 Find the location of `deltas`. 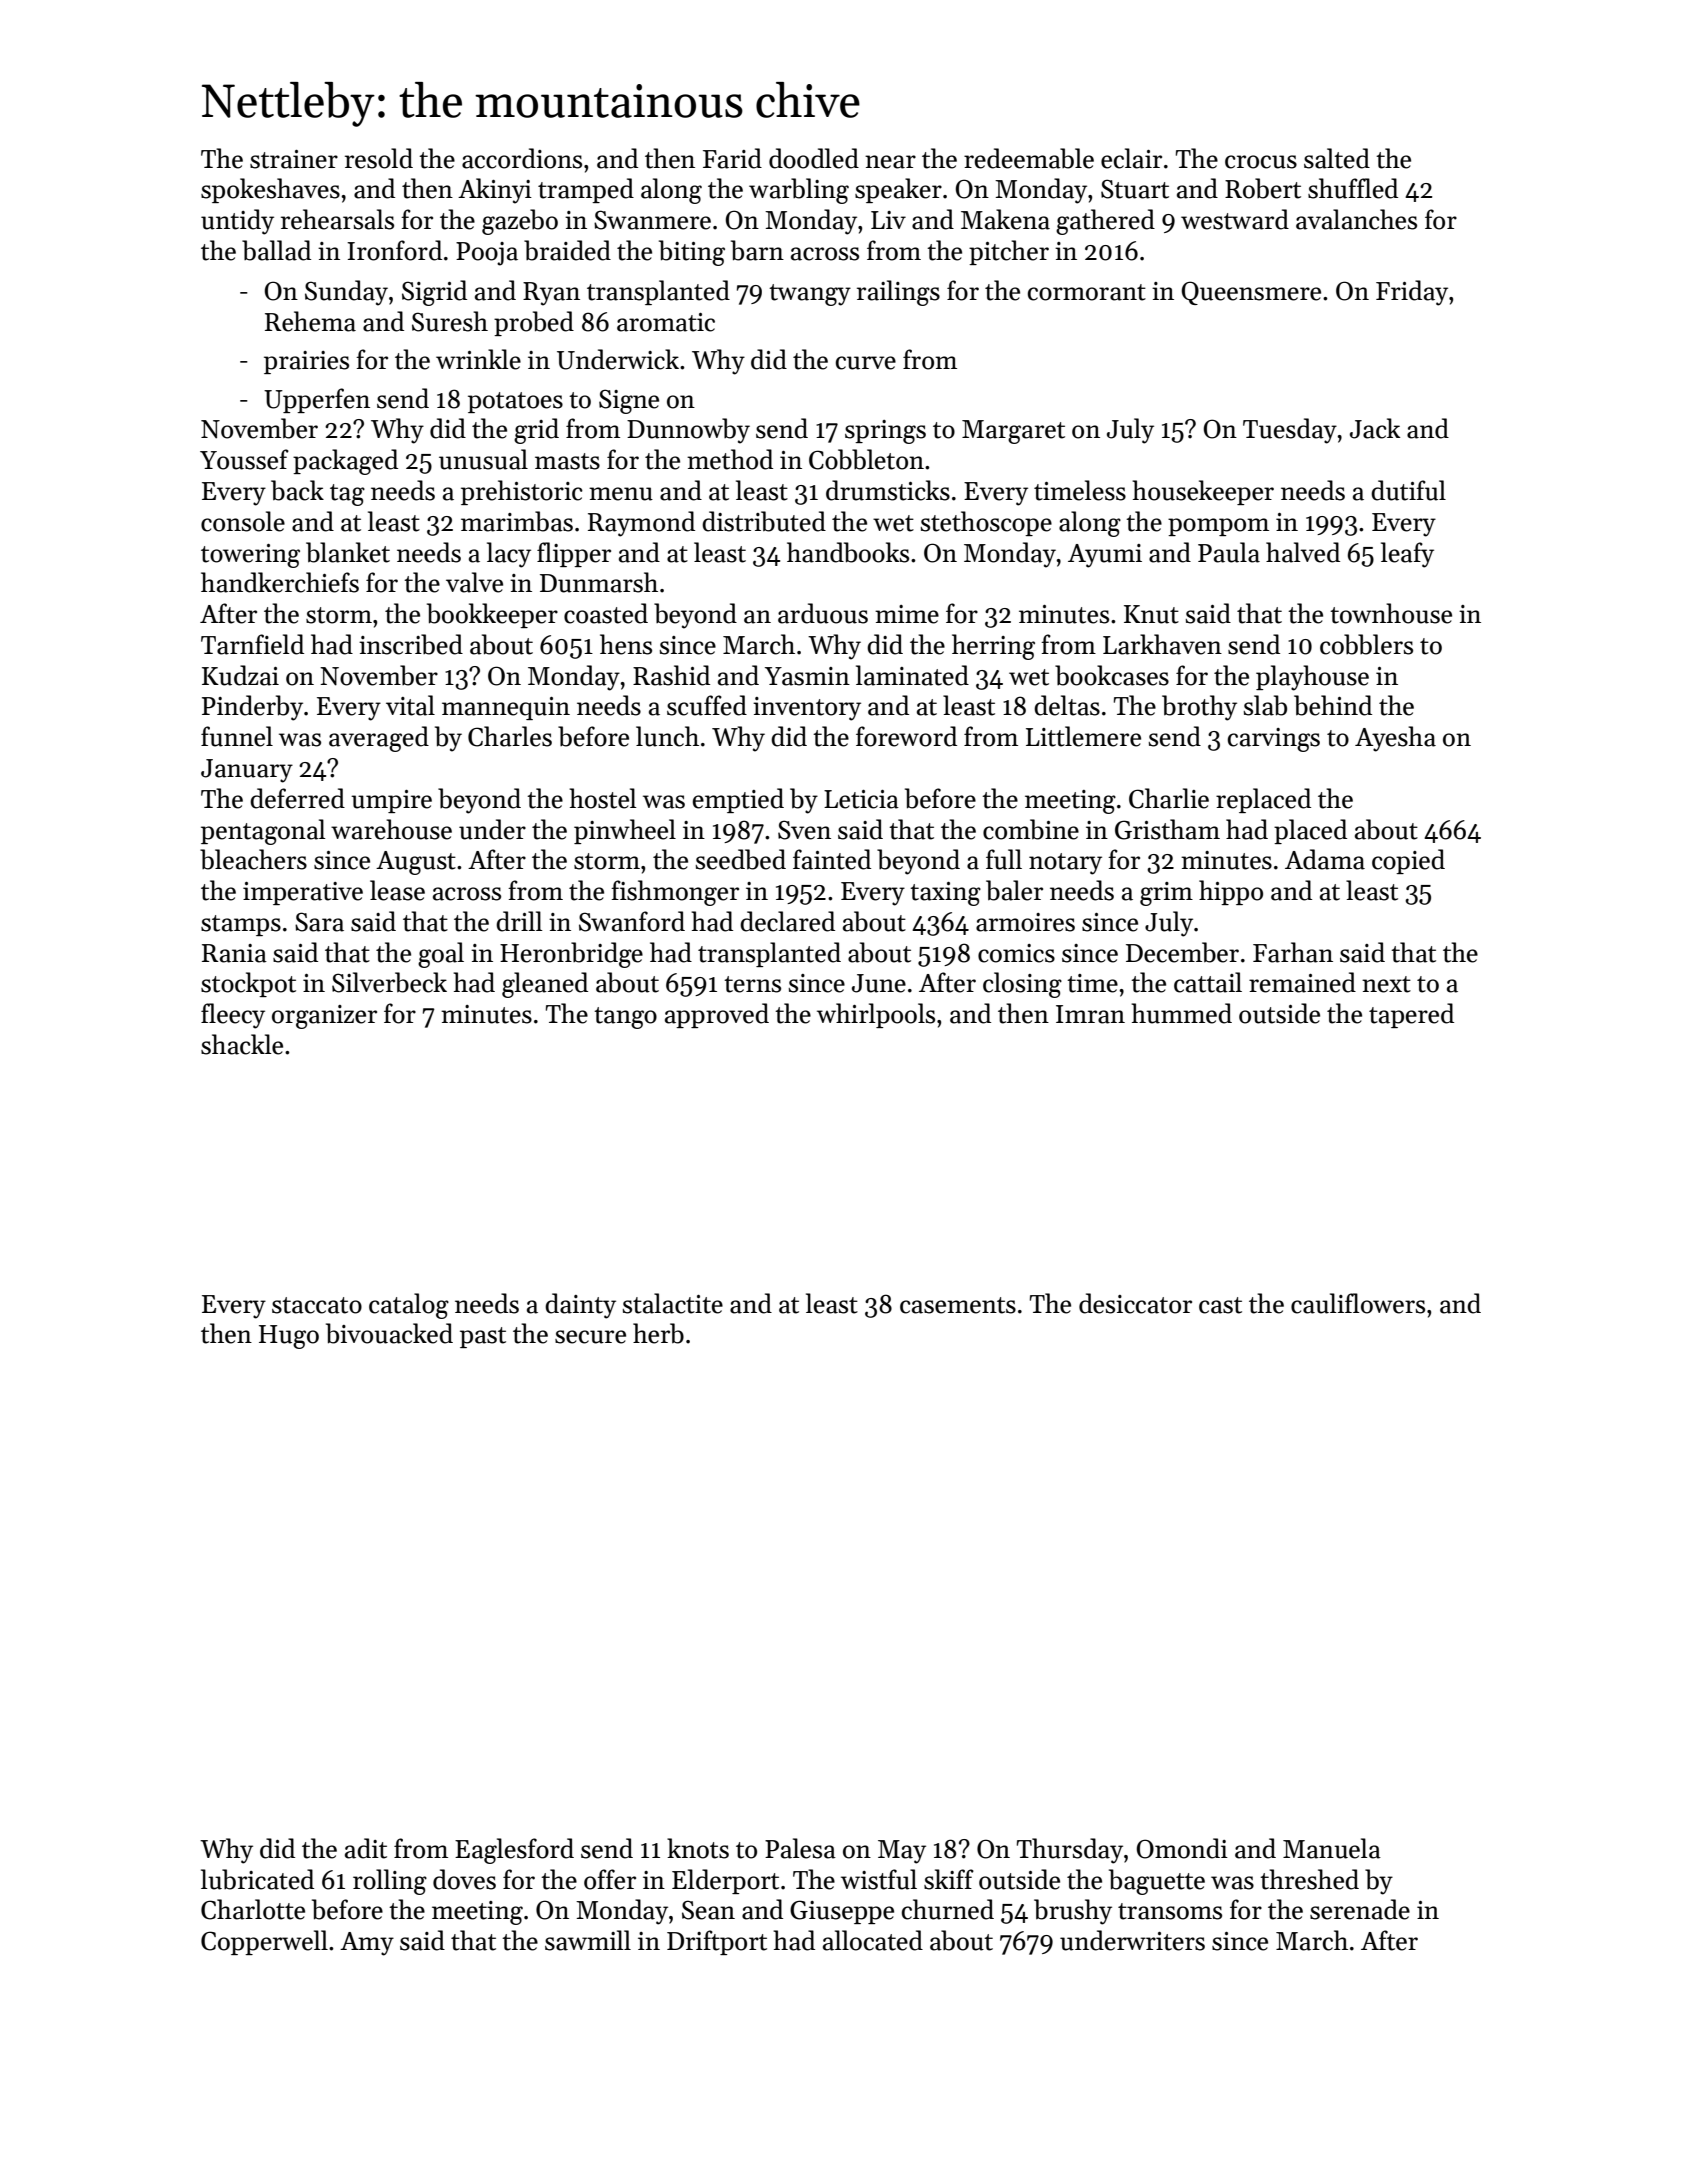

deltas is located at coordinates (1067, 705).
